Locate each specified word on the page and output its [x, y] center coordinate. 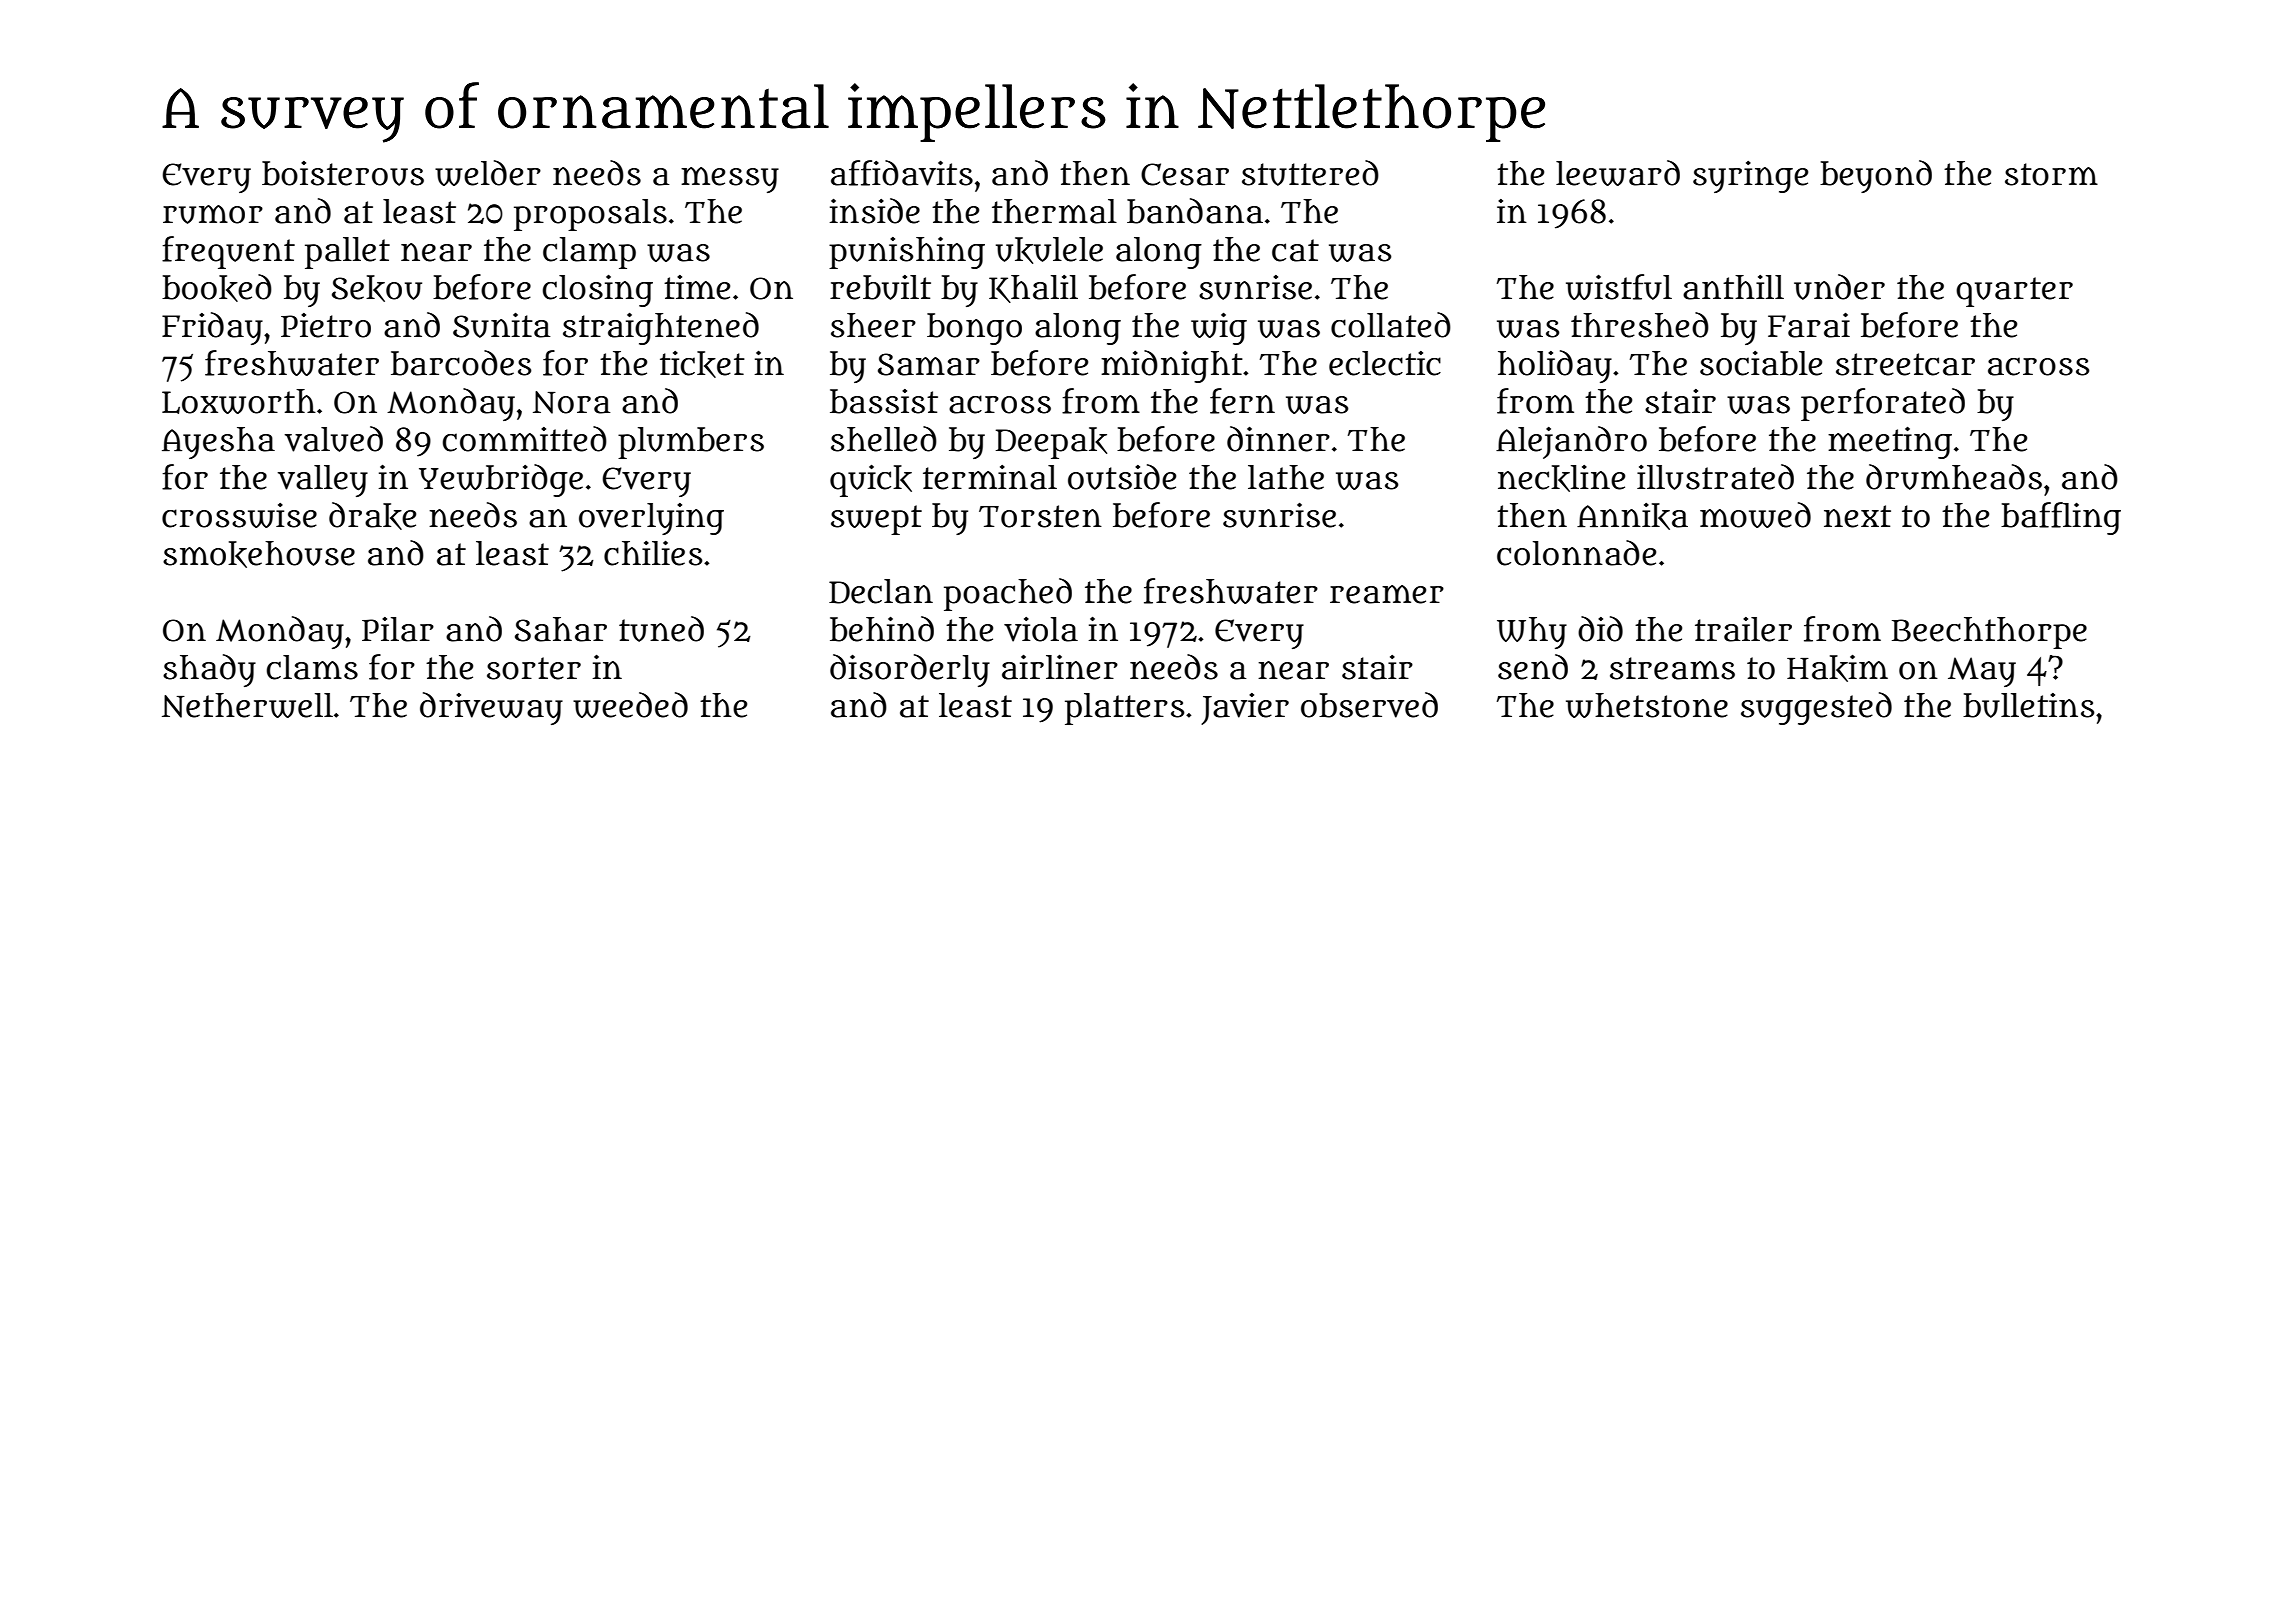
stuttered [1310, 173]
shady [209, 670]
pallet [347, 253]
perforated [1883, 404]
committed [525, 439]
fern [1242, 401]
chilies [653, 553]
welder [488, 173]
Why [1532, 633]
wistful [1619, 287]
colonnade [1576, 553]
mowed [1755, 515]
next [1857, 516]
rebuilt [880, 287]
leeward [1618, 173]
